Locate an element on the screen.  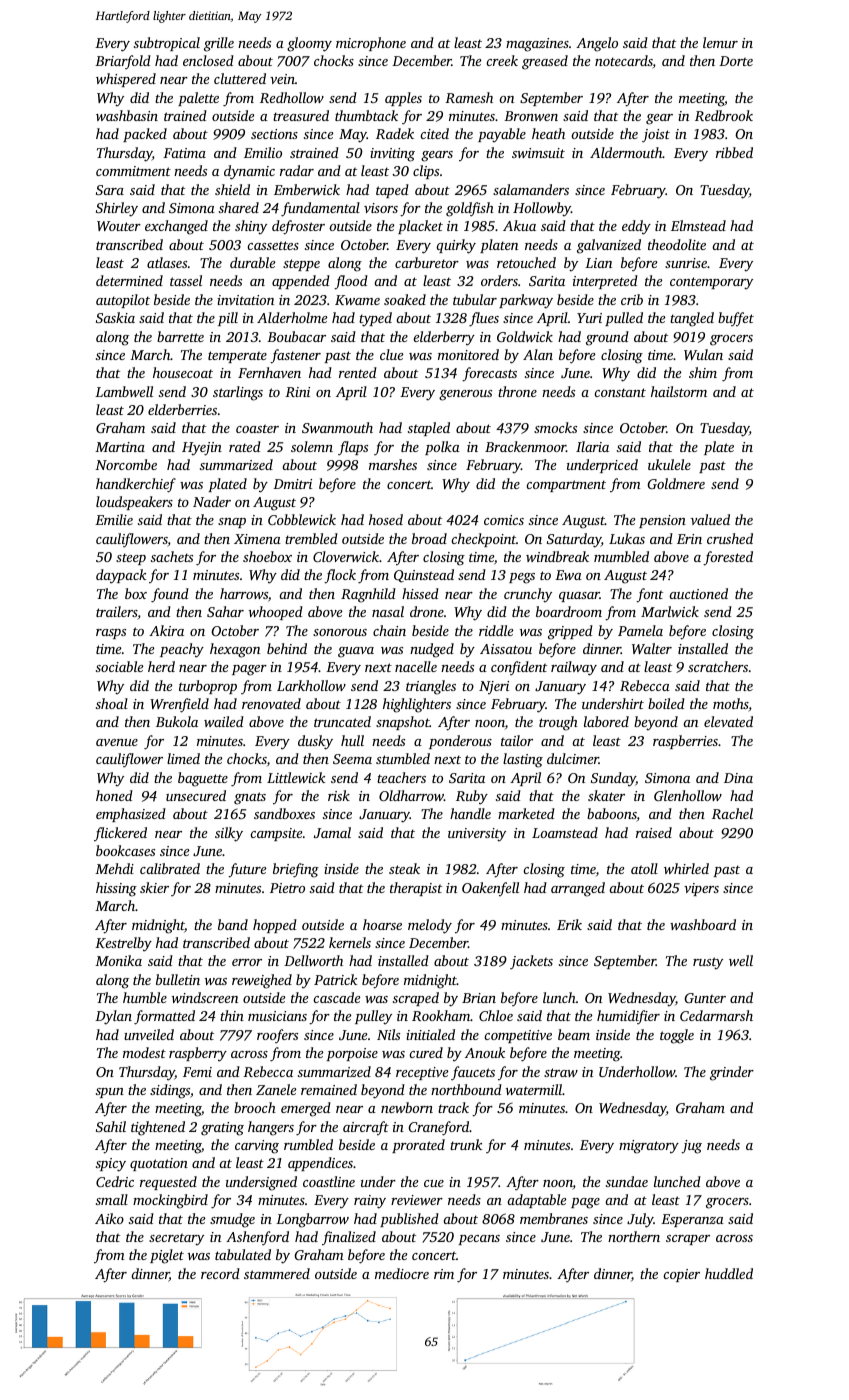
Sara is located at coordinates (110, 190).
